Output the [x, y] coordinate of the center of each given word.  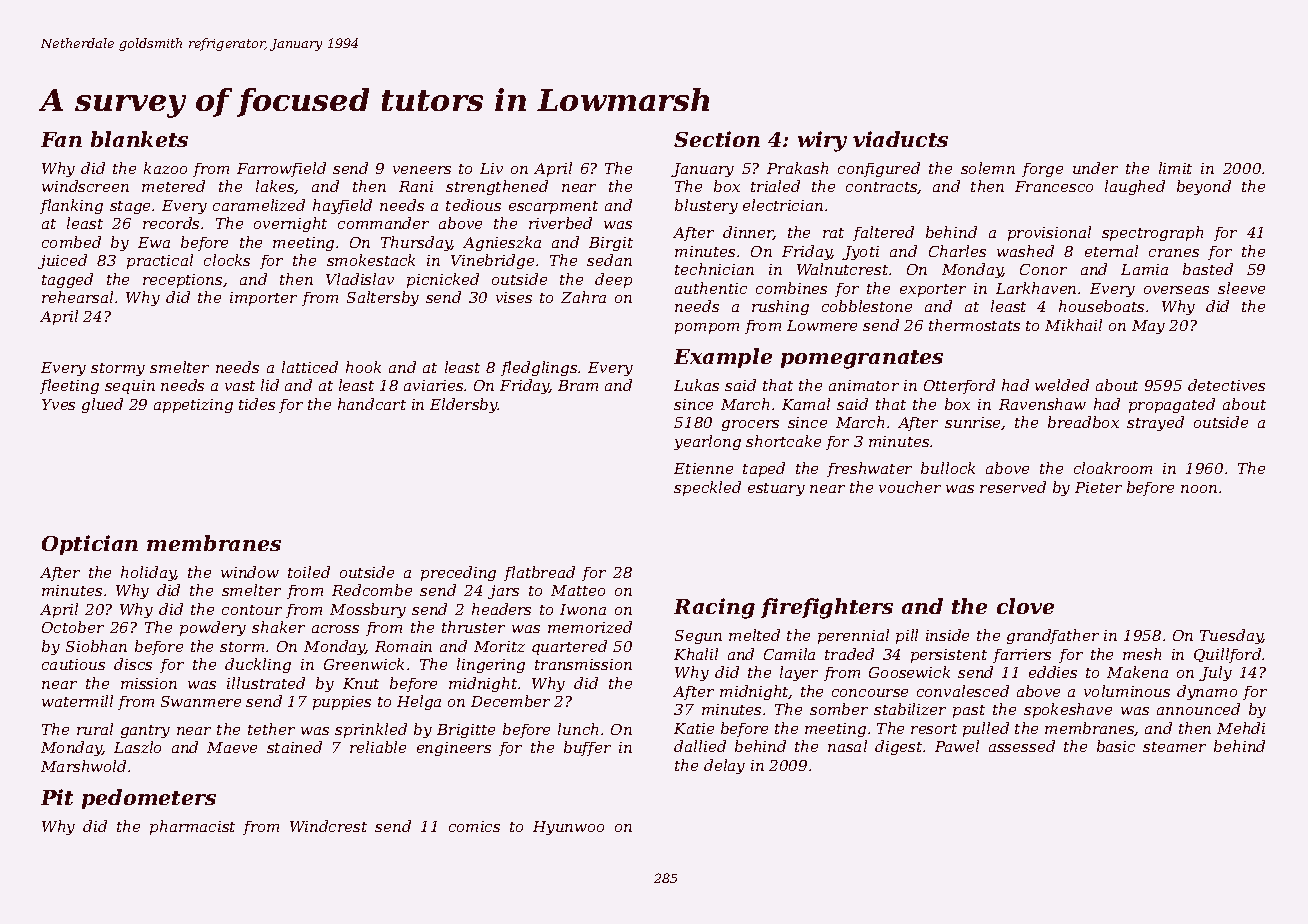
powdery [213, 628]
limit [1175, 168]
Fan [61, 139]
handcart [372, 404]
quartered [569, 647]
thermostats [974, 325]
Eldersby [464, 405]
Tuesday [1231, 636]
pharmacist [192, 827]
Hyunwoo [568, 828]
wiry [822, 141]
